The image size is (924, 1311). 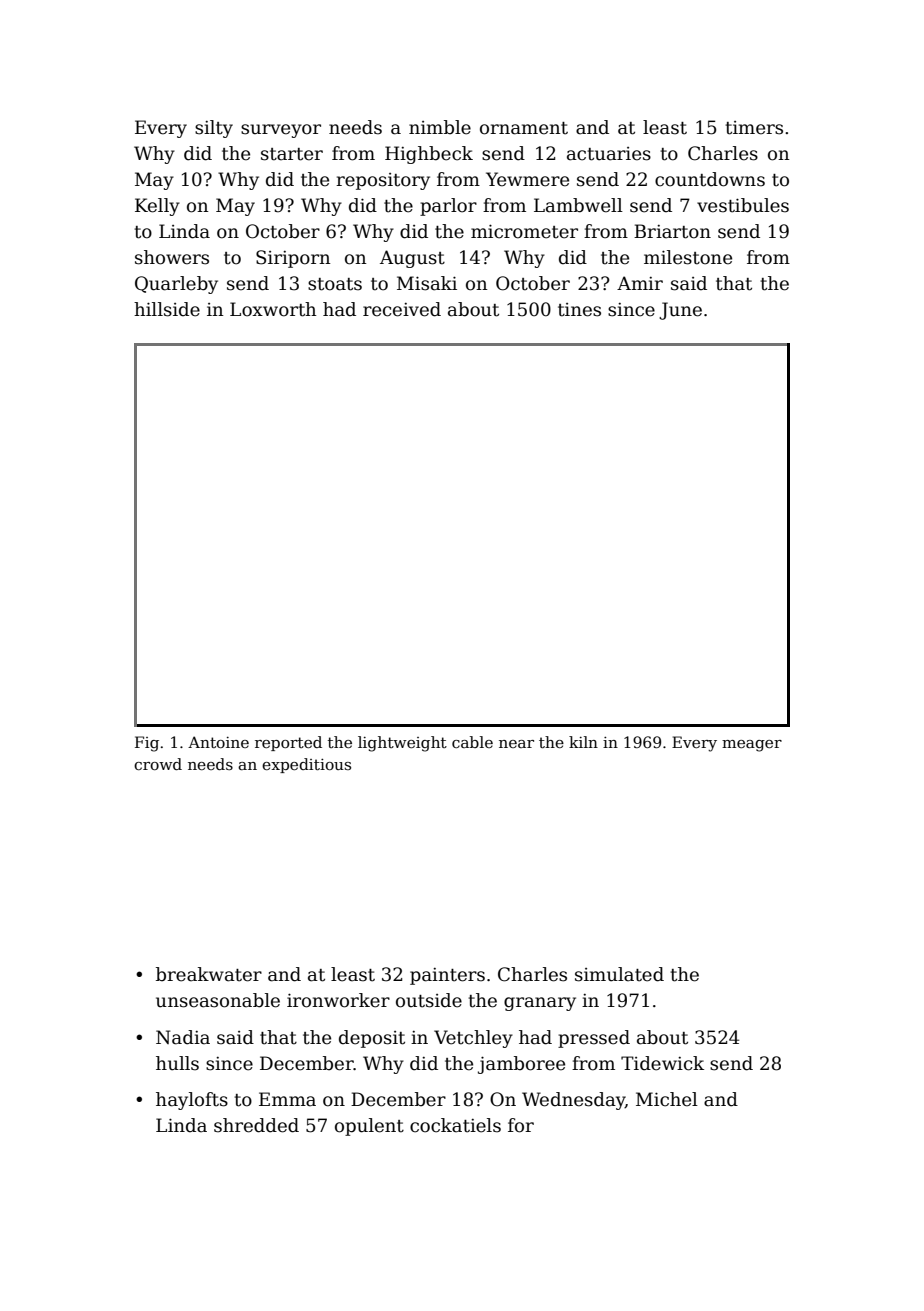 I want to click on kiln, so click(x=583, y=742).
